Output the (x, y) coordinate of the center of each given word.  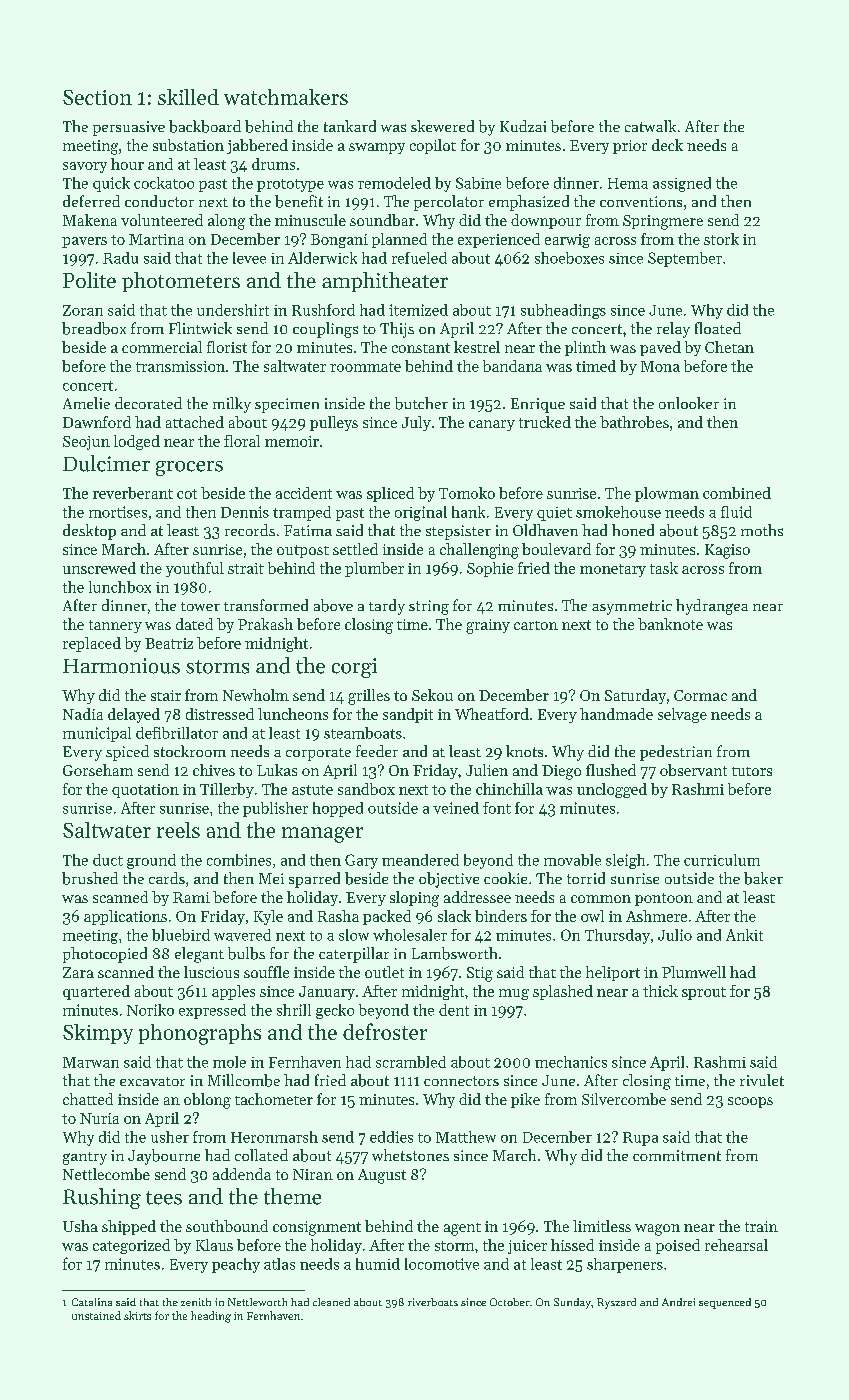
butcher (421, 403)
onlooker (689, 403)
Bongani (339, 241)
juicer (527, 1247)
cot (187, 494)
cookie (505, 878)
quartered (96, 992)
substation (188, 145)
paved (660, 348)
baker (763, 878)
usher (170, 1137)
